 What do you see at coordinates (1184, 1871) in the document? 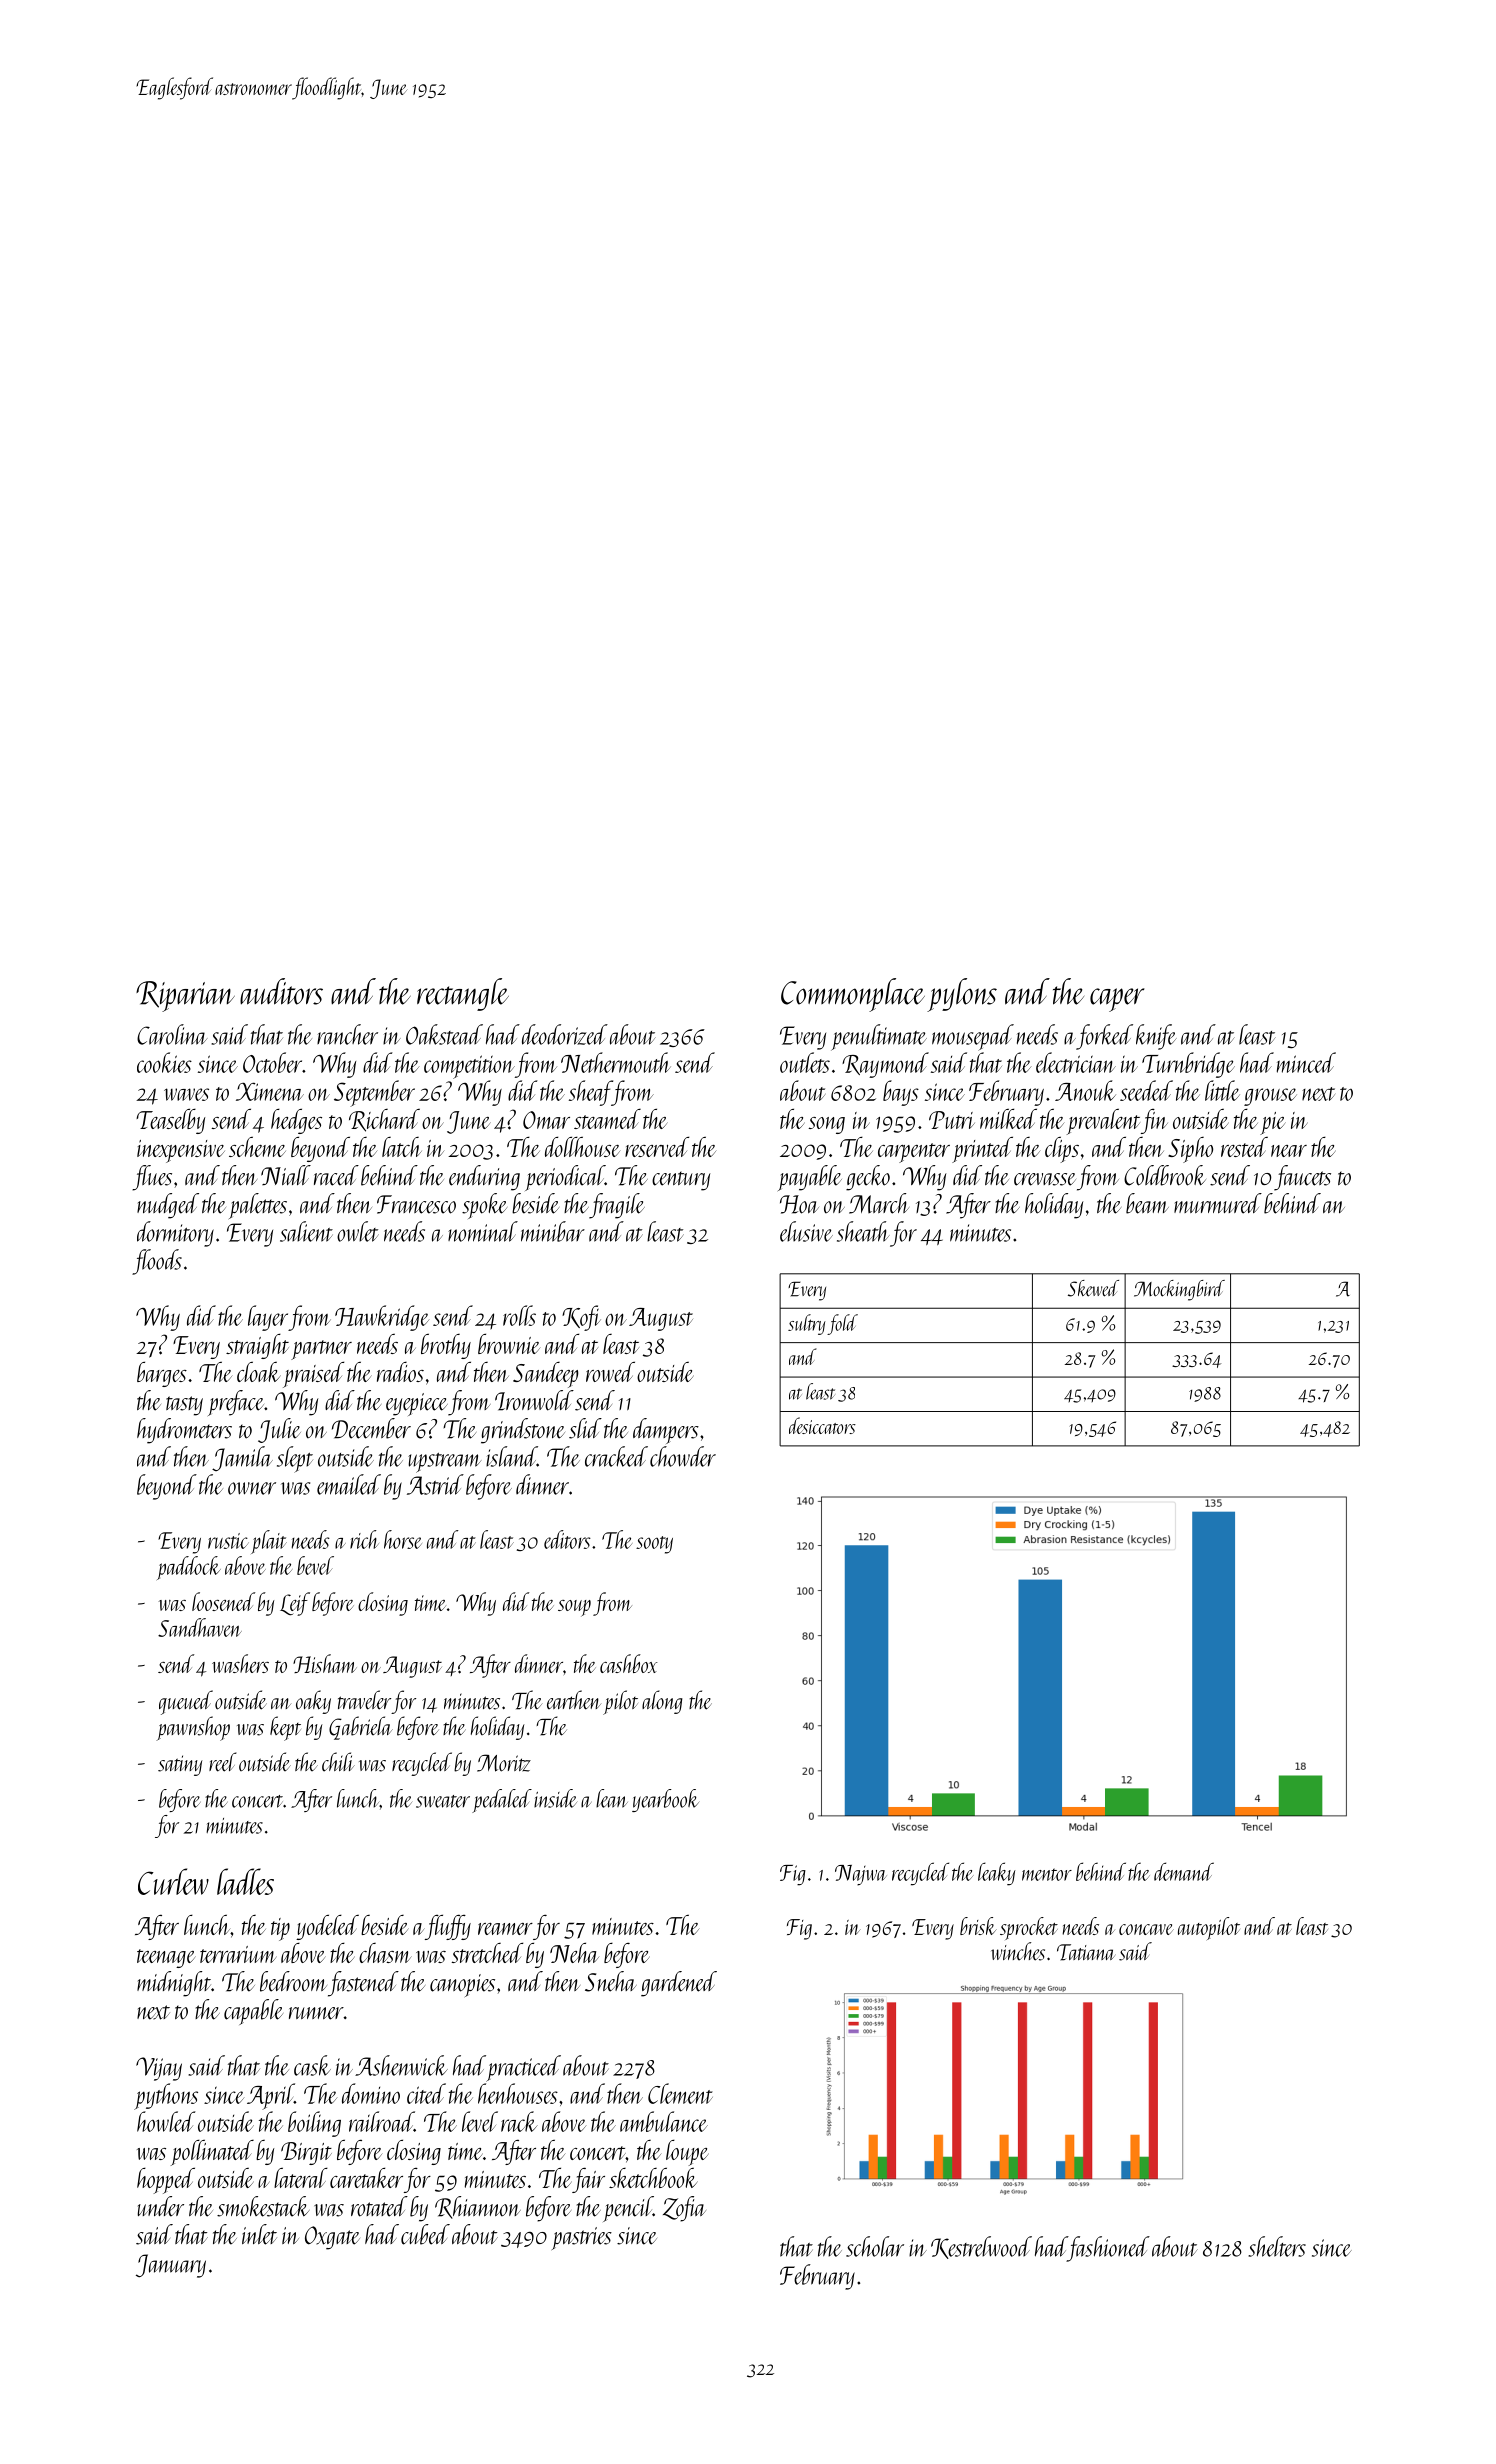
I see `demand` at bounding box center [1184, 1871].
